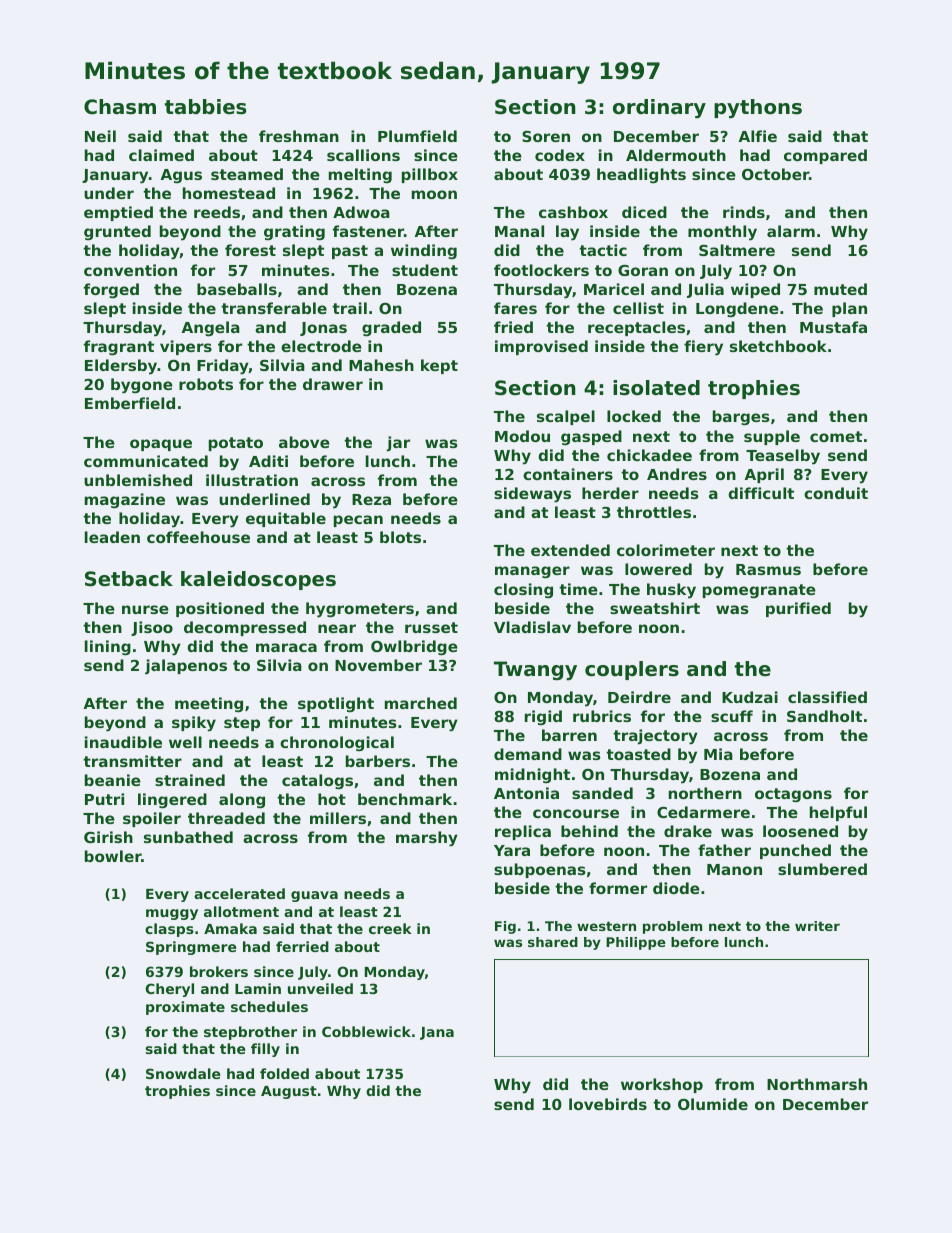 The width and height of the document is (952, 1233). What do you see at coordinates (427, 839) in the document?
I see `marshy` at bounding box center [427, 839].
